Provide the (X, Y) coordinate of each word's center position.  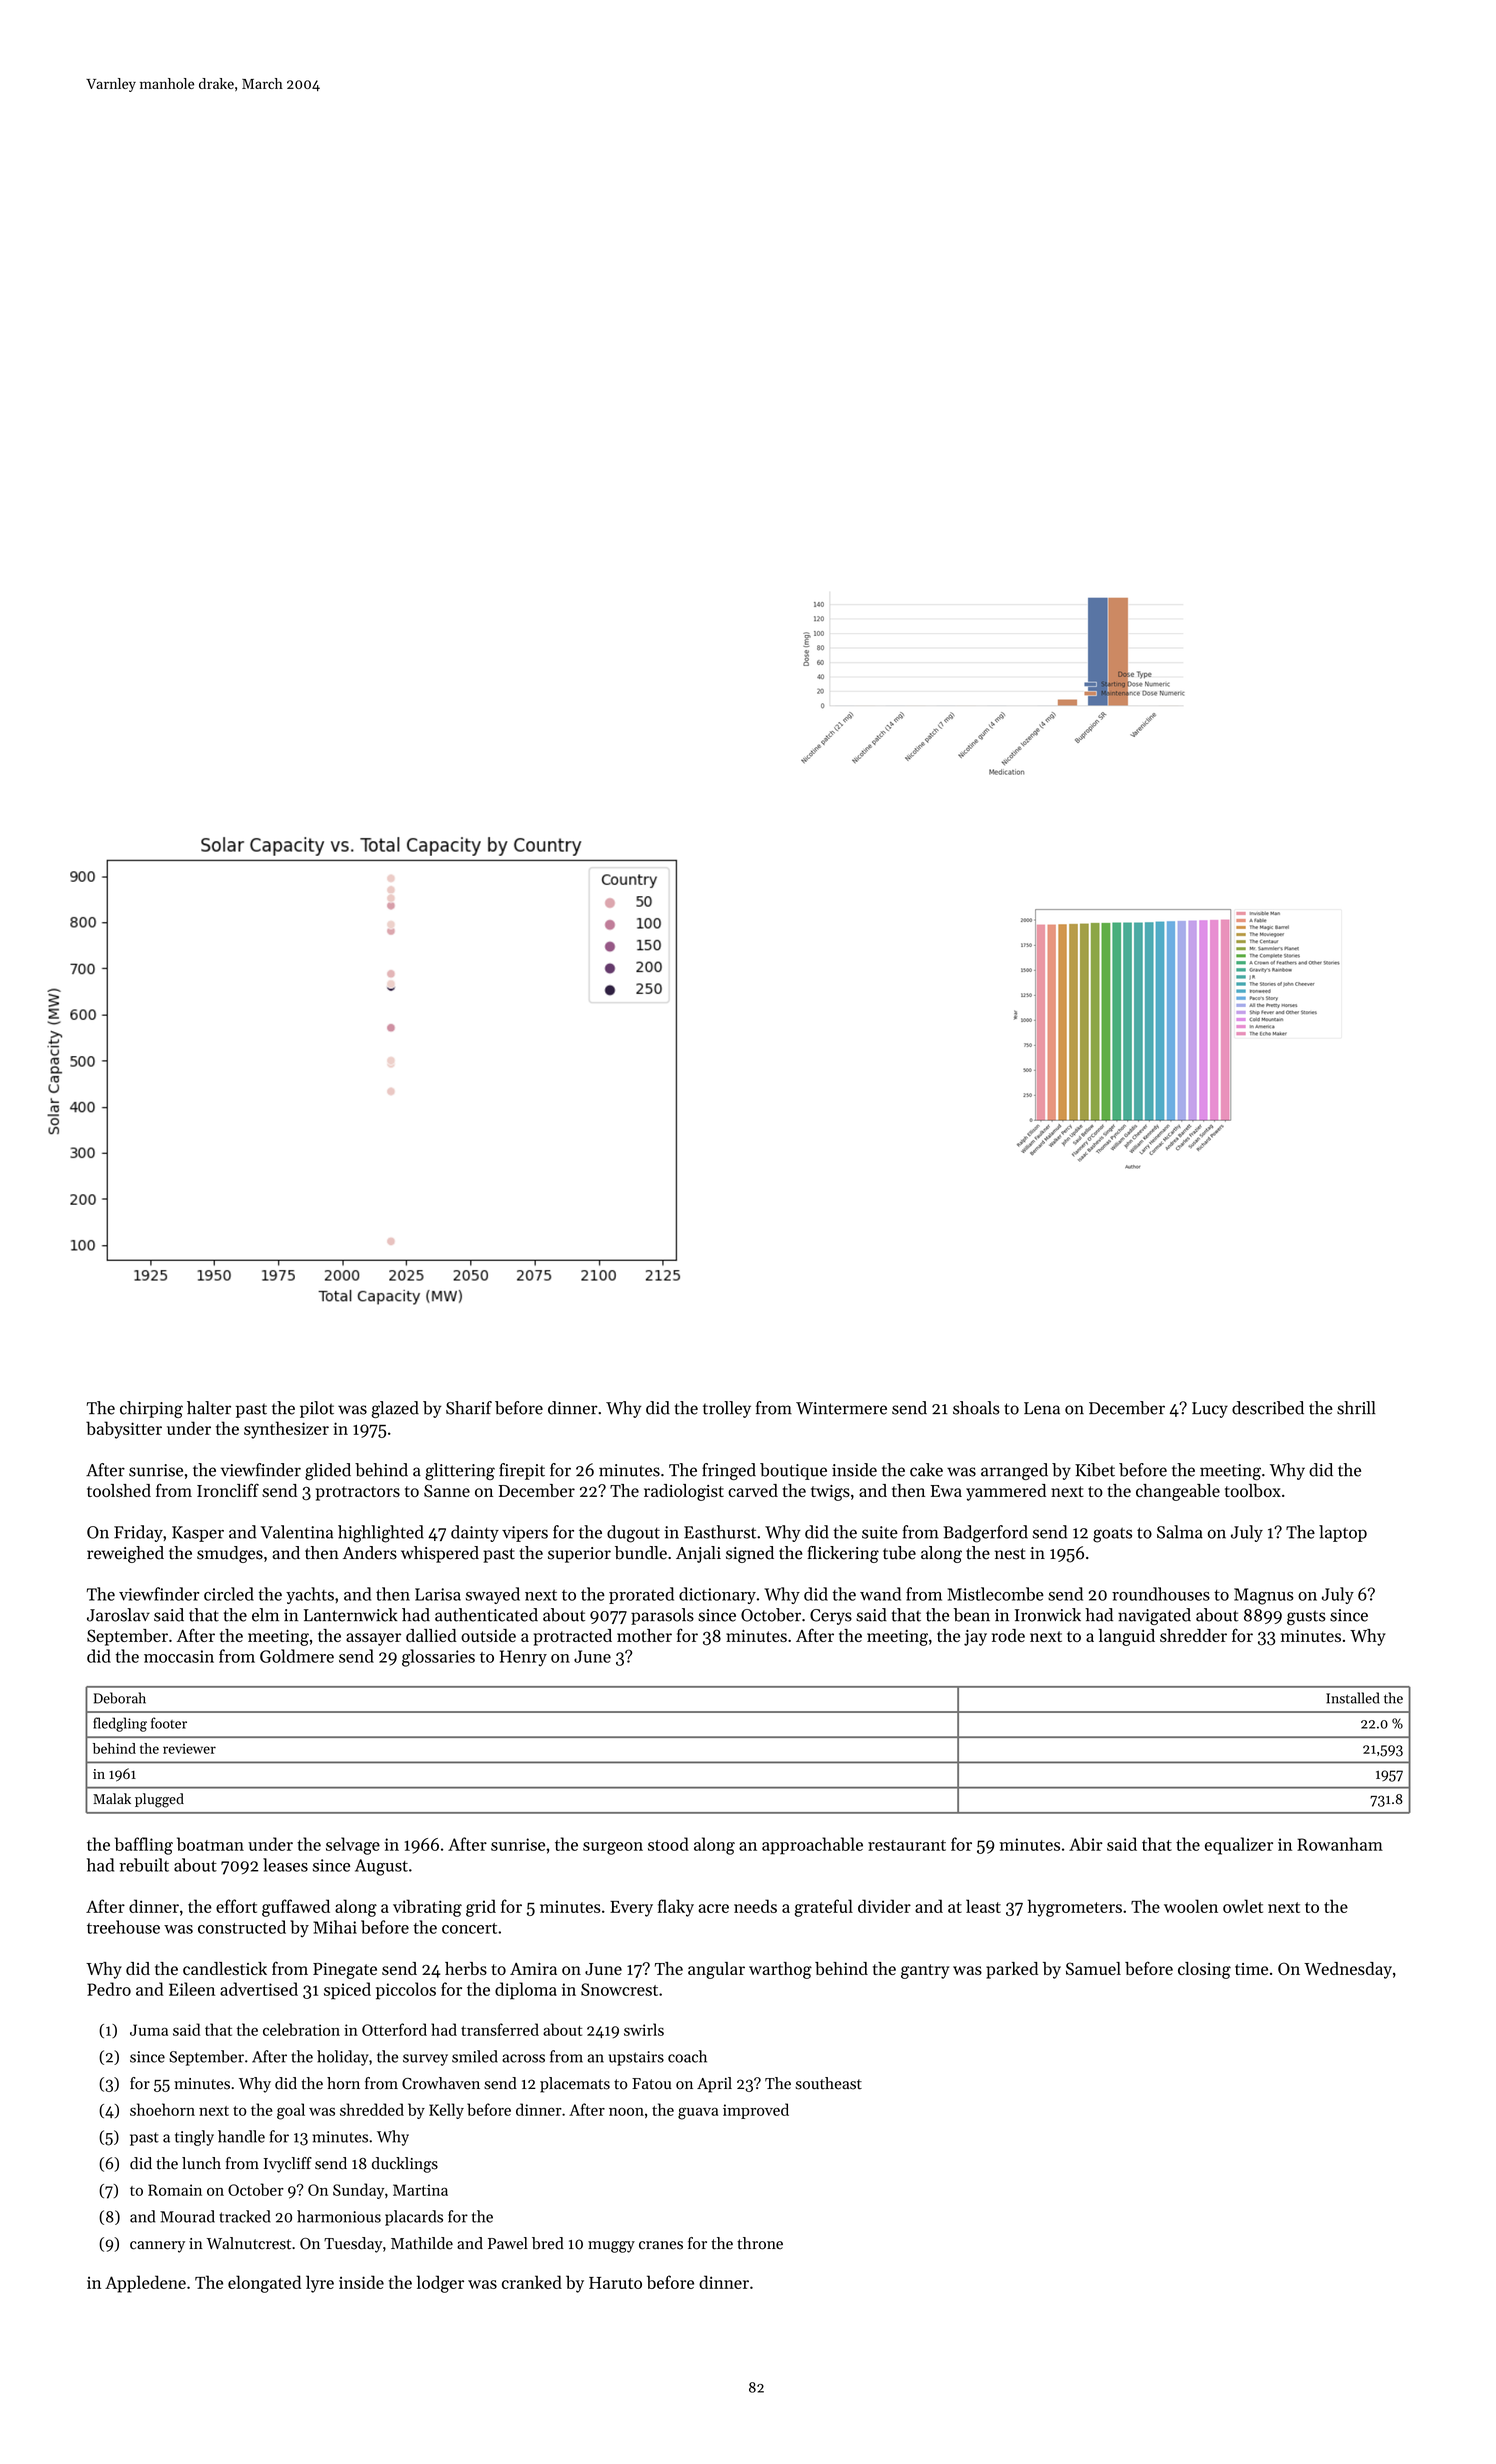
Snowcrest (619, 1989)
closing (1204, 1970)
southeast (828, 2083)
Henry (523, 1658)
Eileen (192, 1989)
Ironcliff (228, 1490)
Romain (175, 2190)
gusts (1306, 1617)
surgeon (613, 1848)
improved (756, 2111)
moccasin (179, 1656)
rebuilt (144, 1865)
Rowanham (1340, 1844)
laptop (1343, 1533)
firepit (522, 1471)
